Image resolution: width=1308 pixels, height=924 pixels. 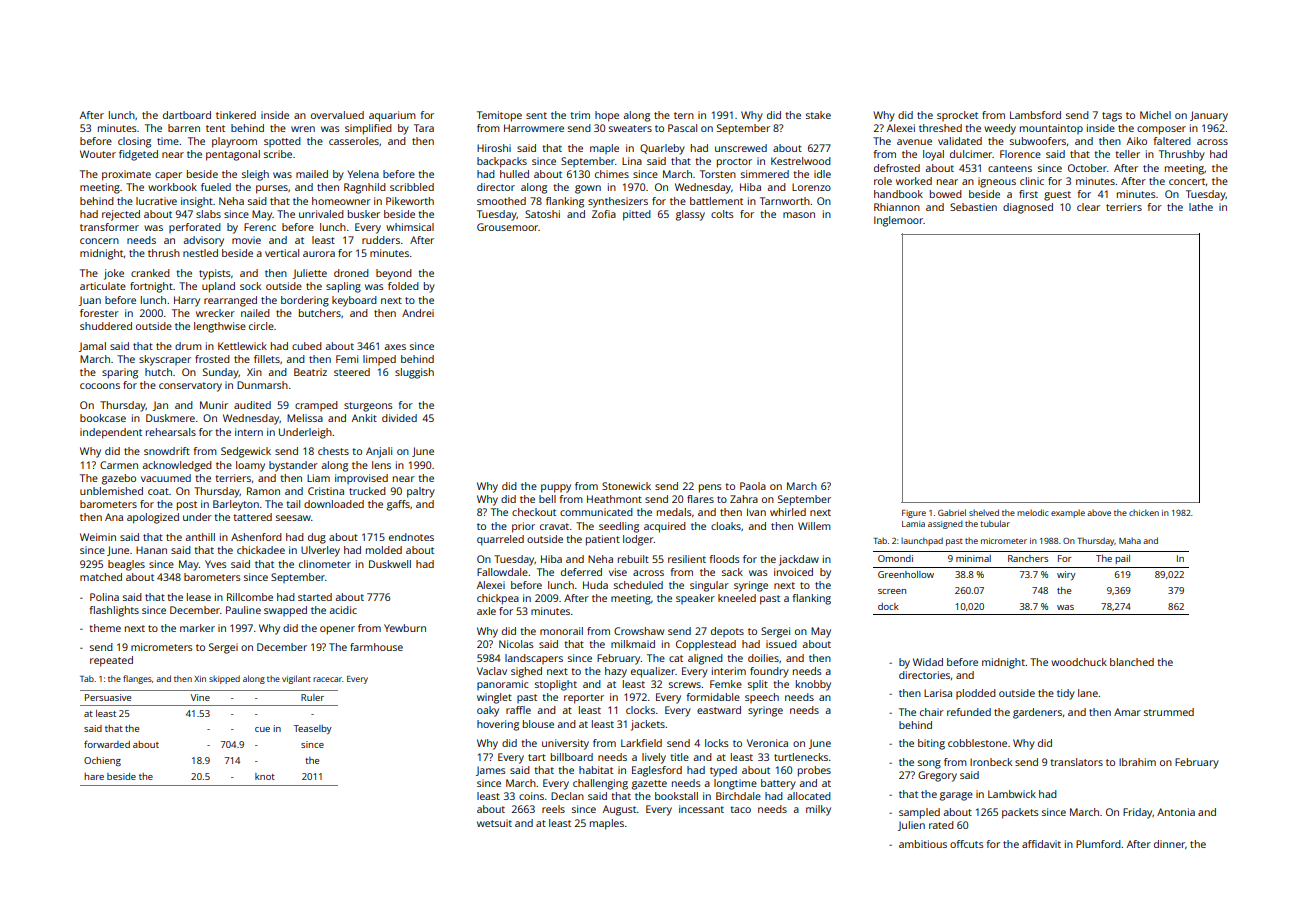 I want to click on clear, so click(x=1088, y=207).
